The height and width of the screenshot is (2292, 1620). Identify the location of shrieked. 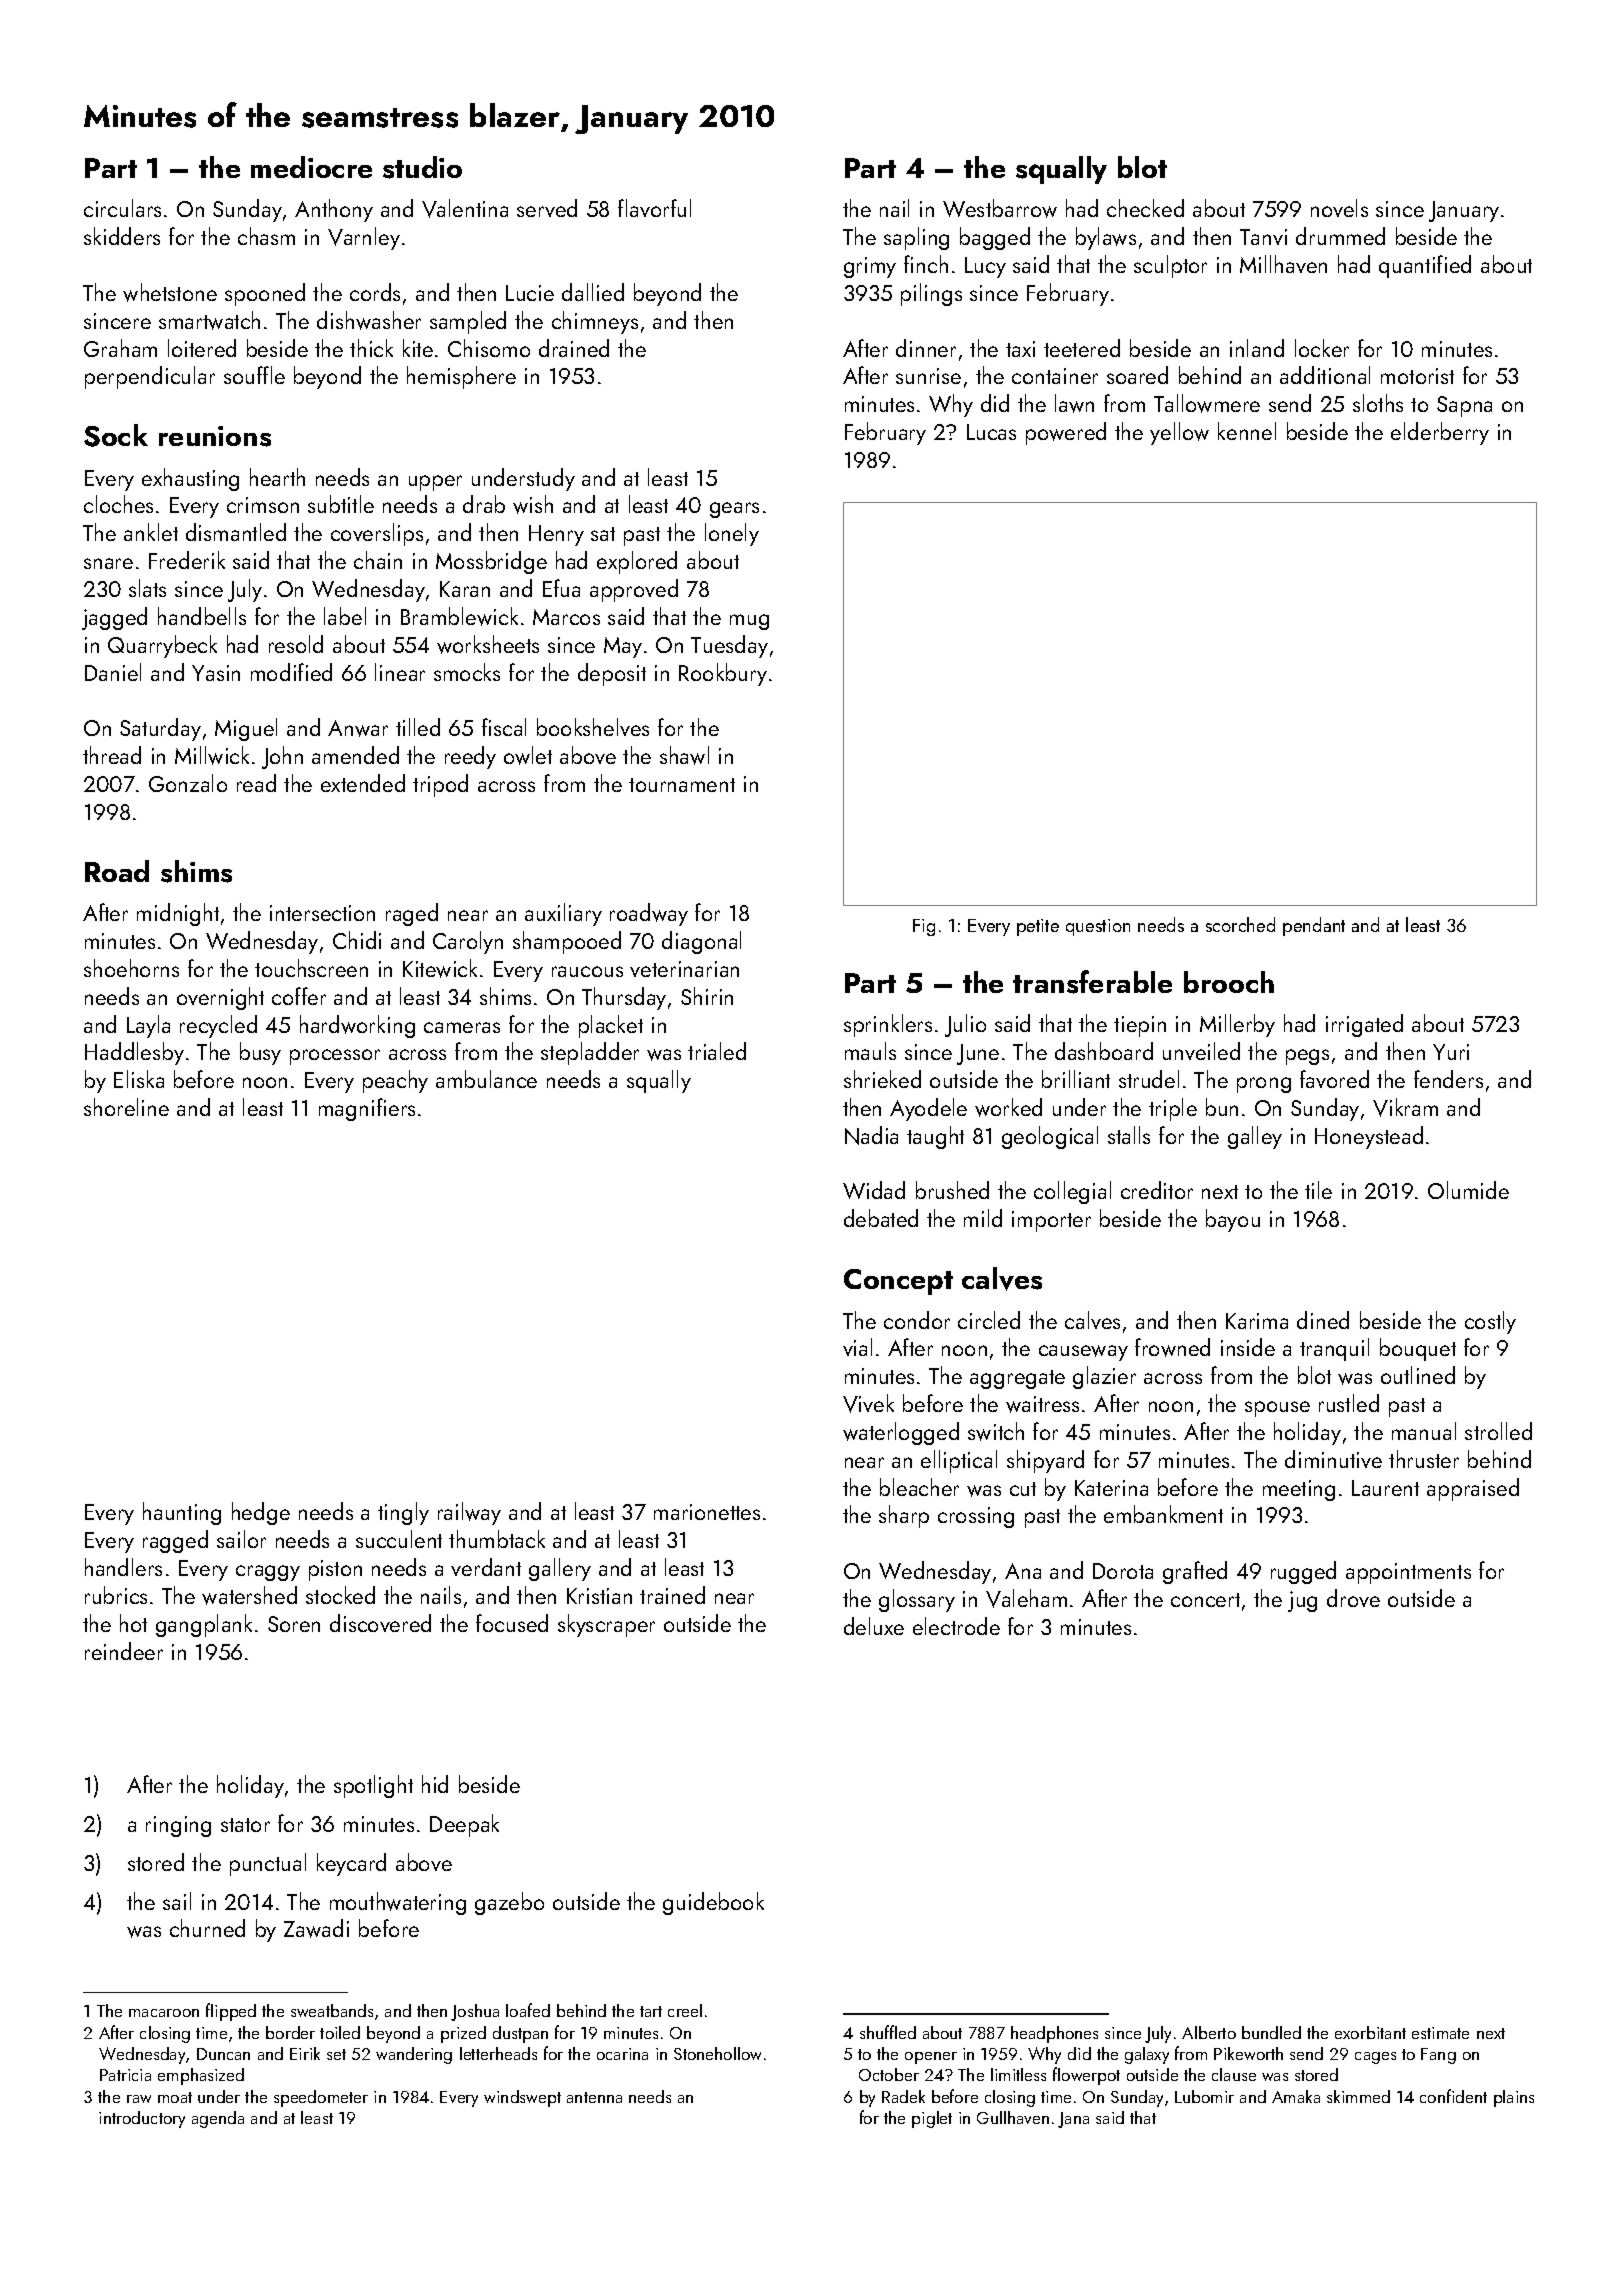
(882, 1079).
